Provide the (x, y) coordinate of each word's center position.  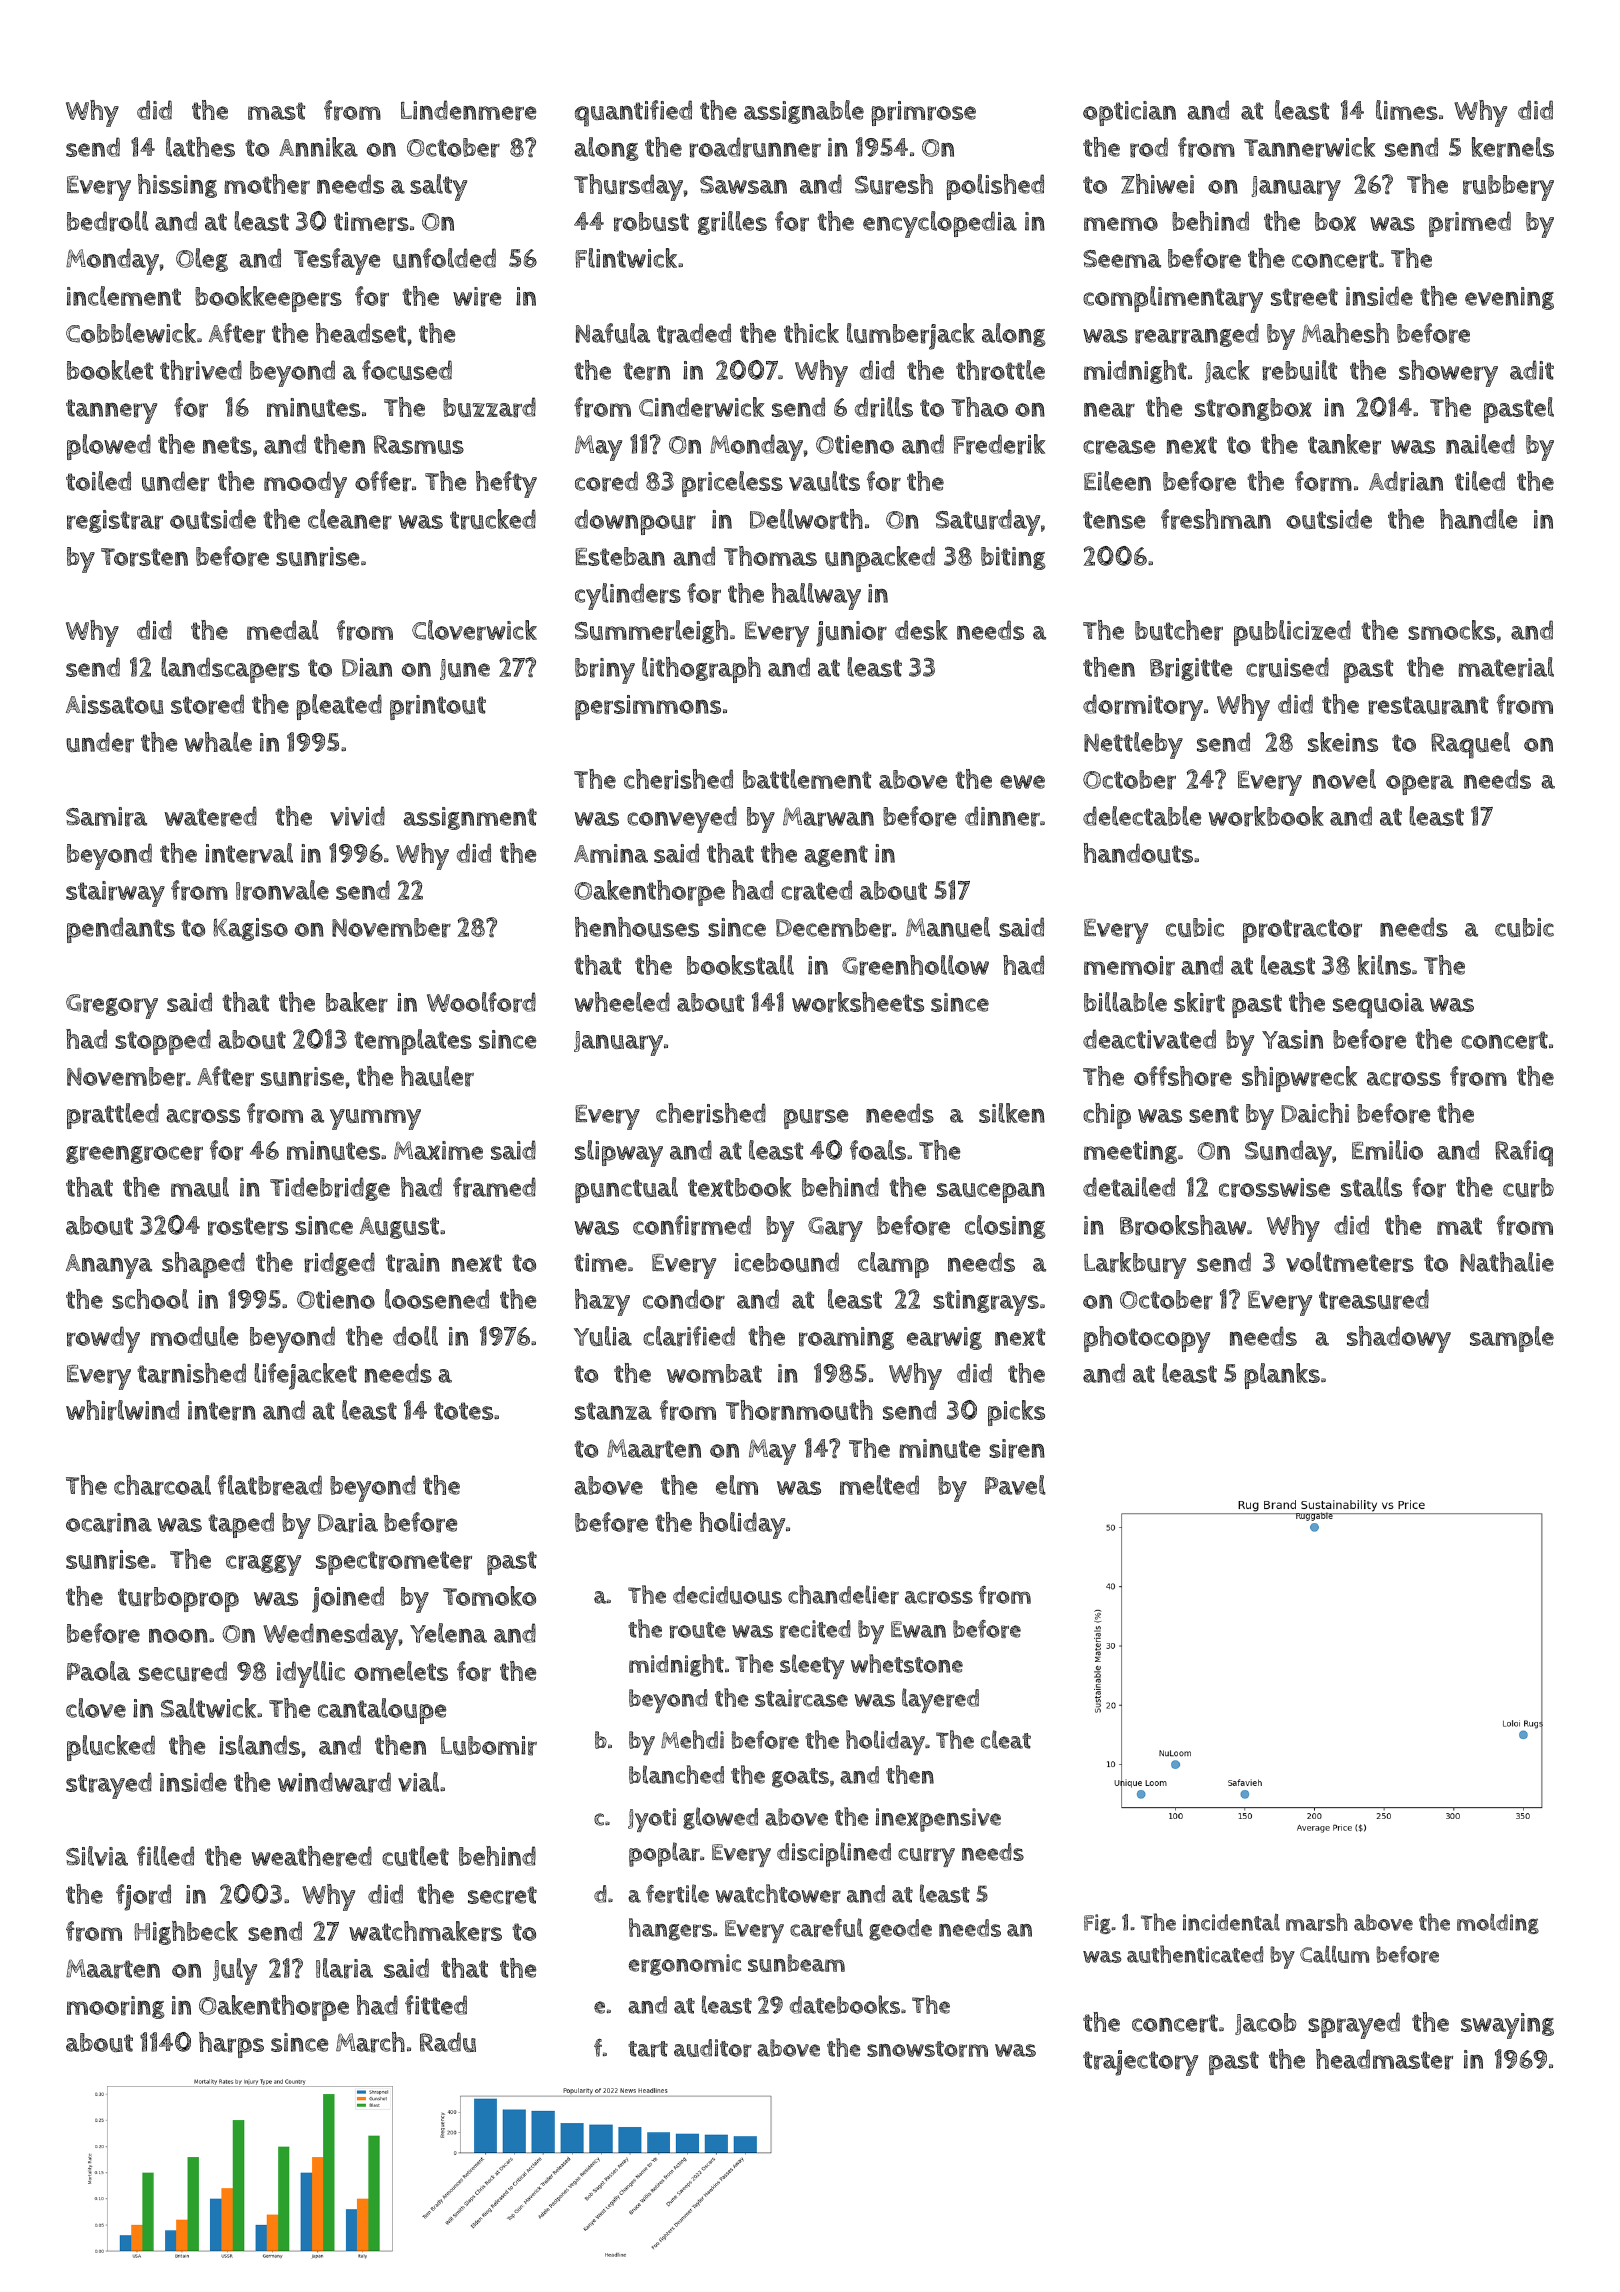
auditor (713, 2048)
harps (231, 2045)
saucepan (991, 1193)
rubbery (1508, 188)
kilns (1384, 965)
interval (249, 853)
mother (267, 184)
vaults (824, 481)
